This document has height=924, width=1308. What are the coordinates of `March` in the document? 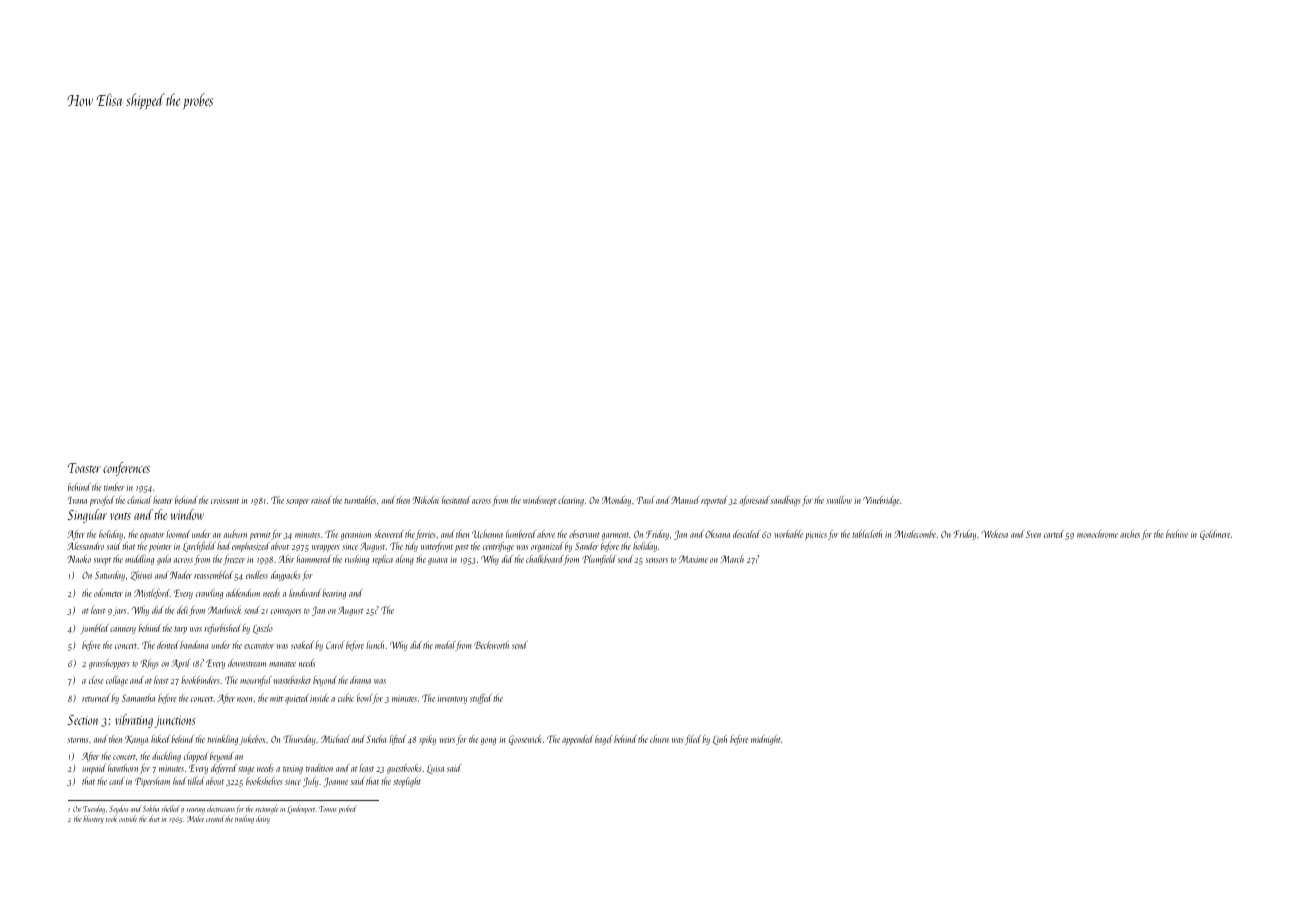 It's located at (732, 559).
